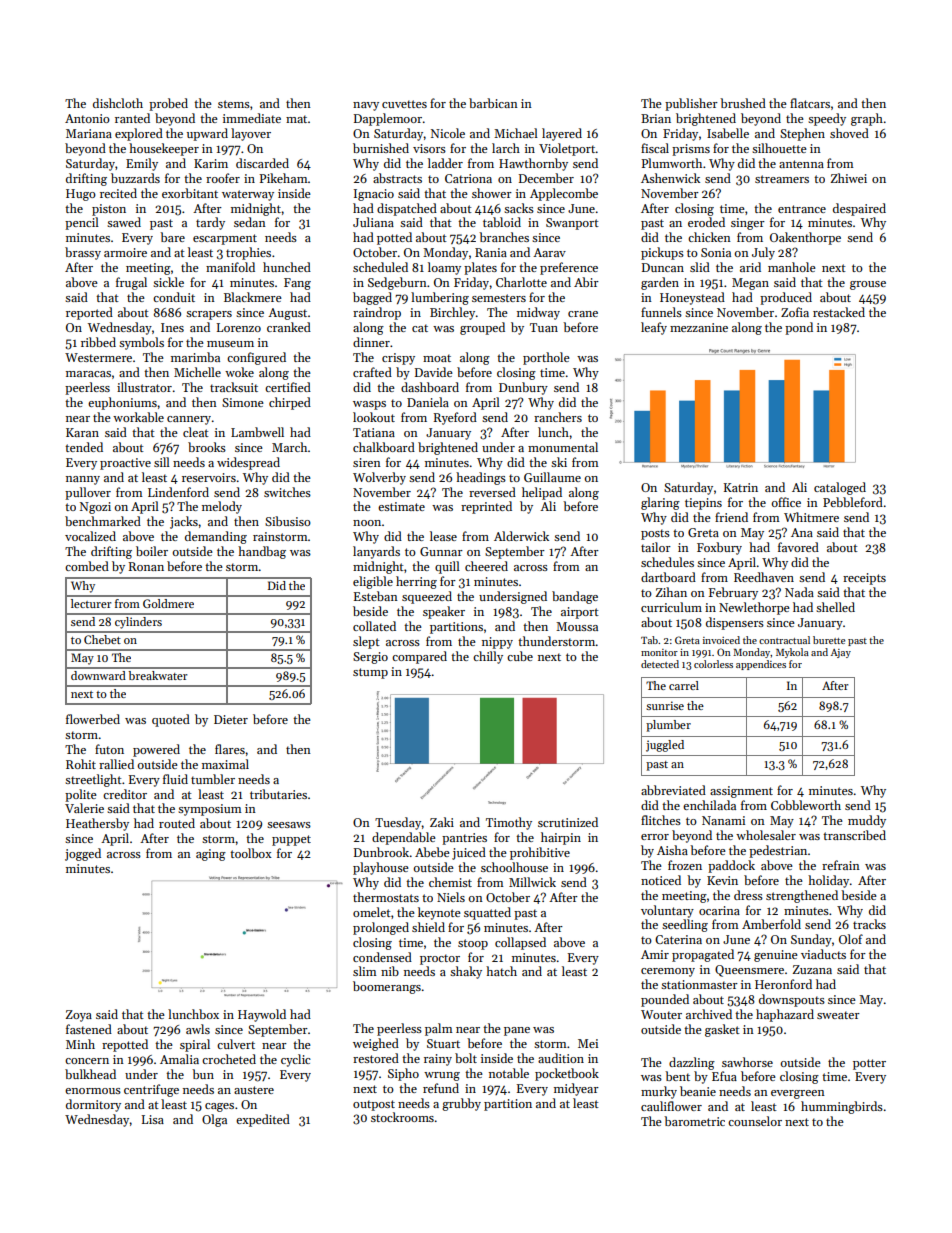 The image size is (952, 1233). I want to click on Karim, so click(211, 163).
